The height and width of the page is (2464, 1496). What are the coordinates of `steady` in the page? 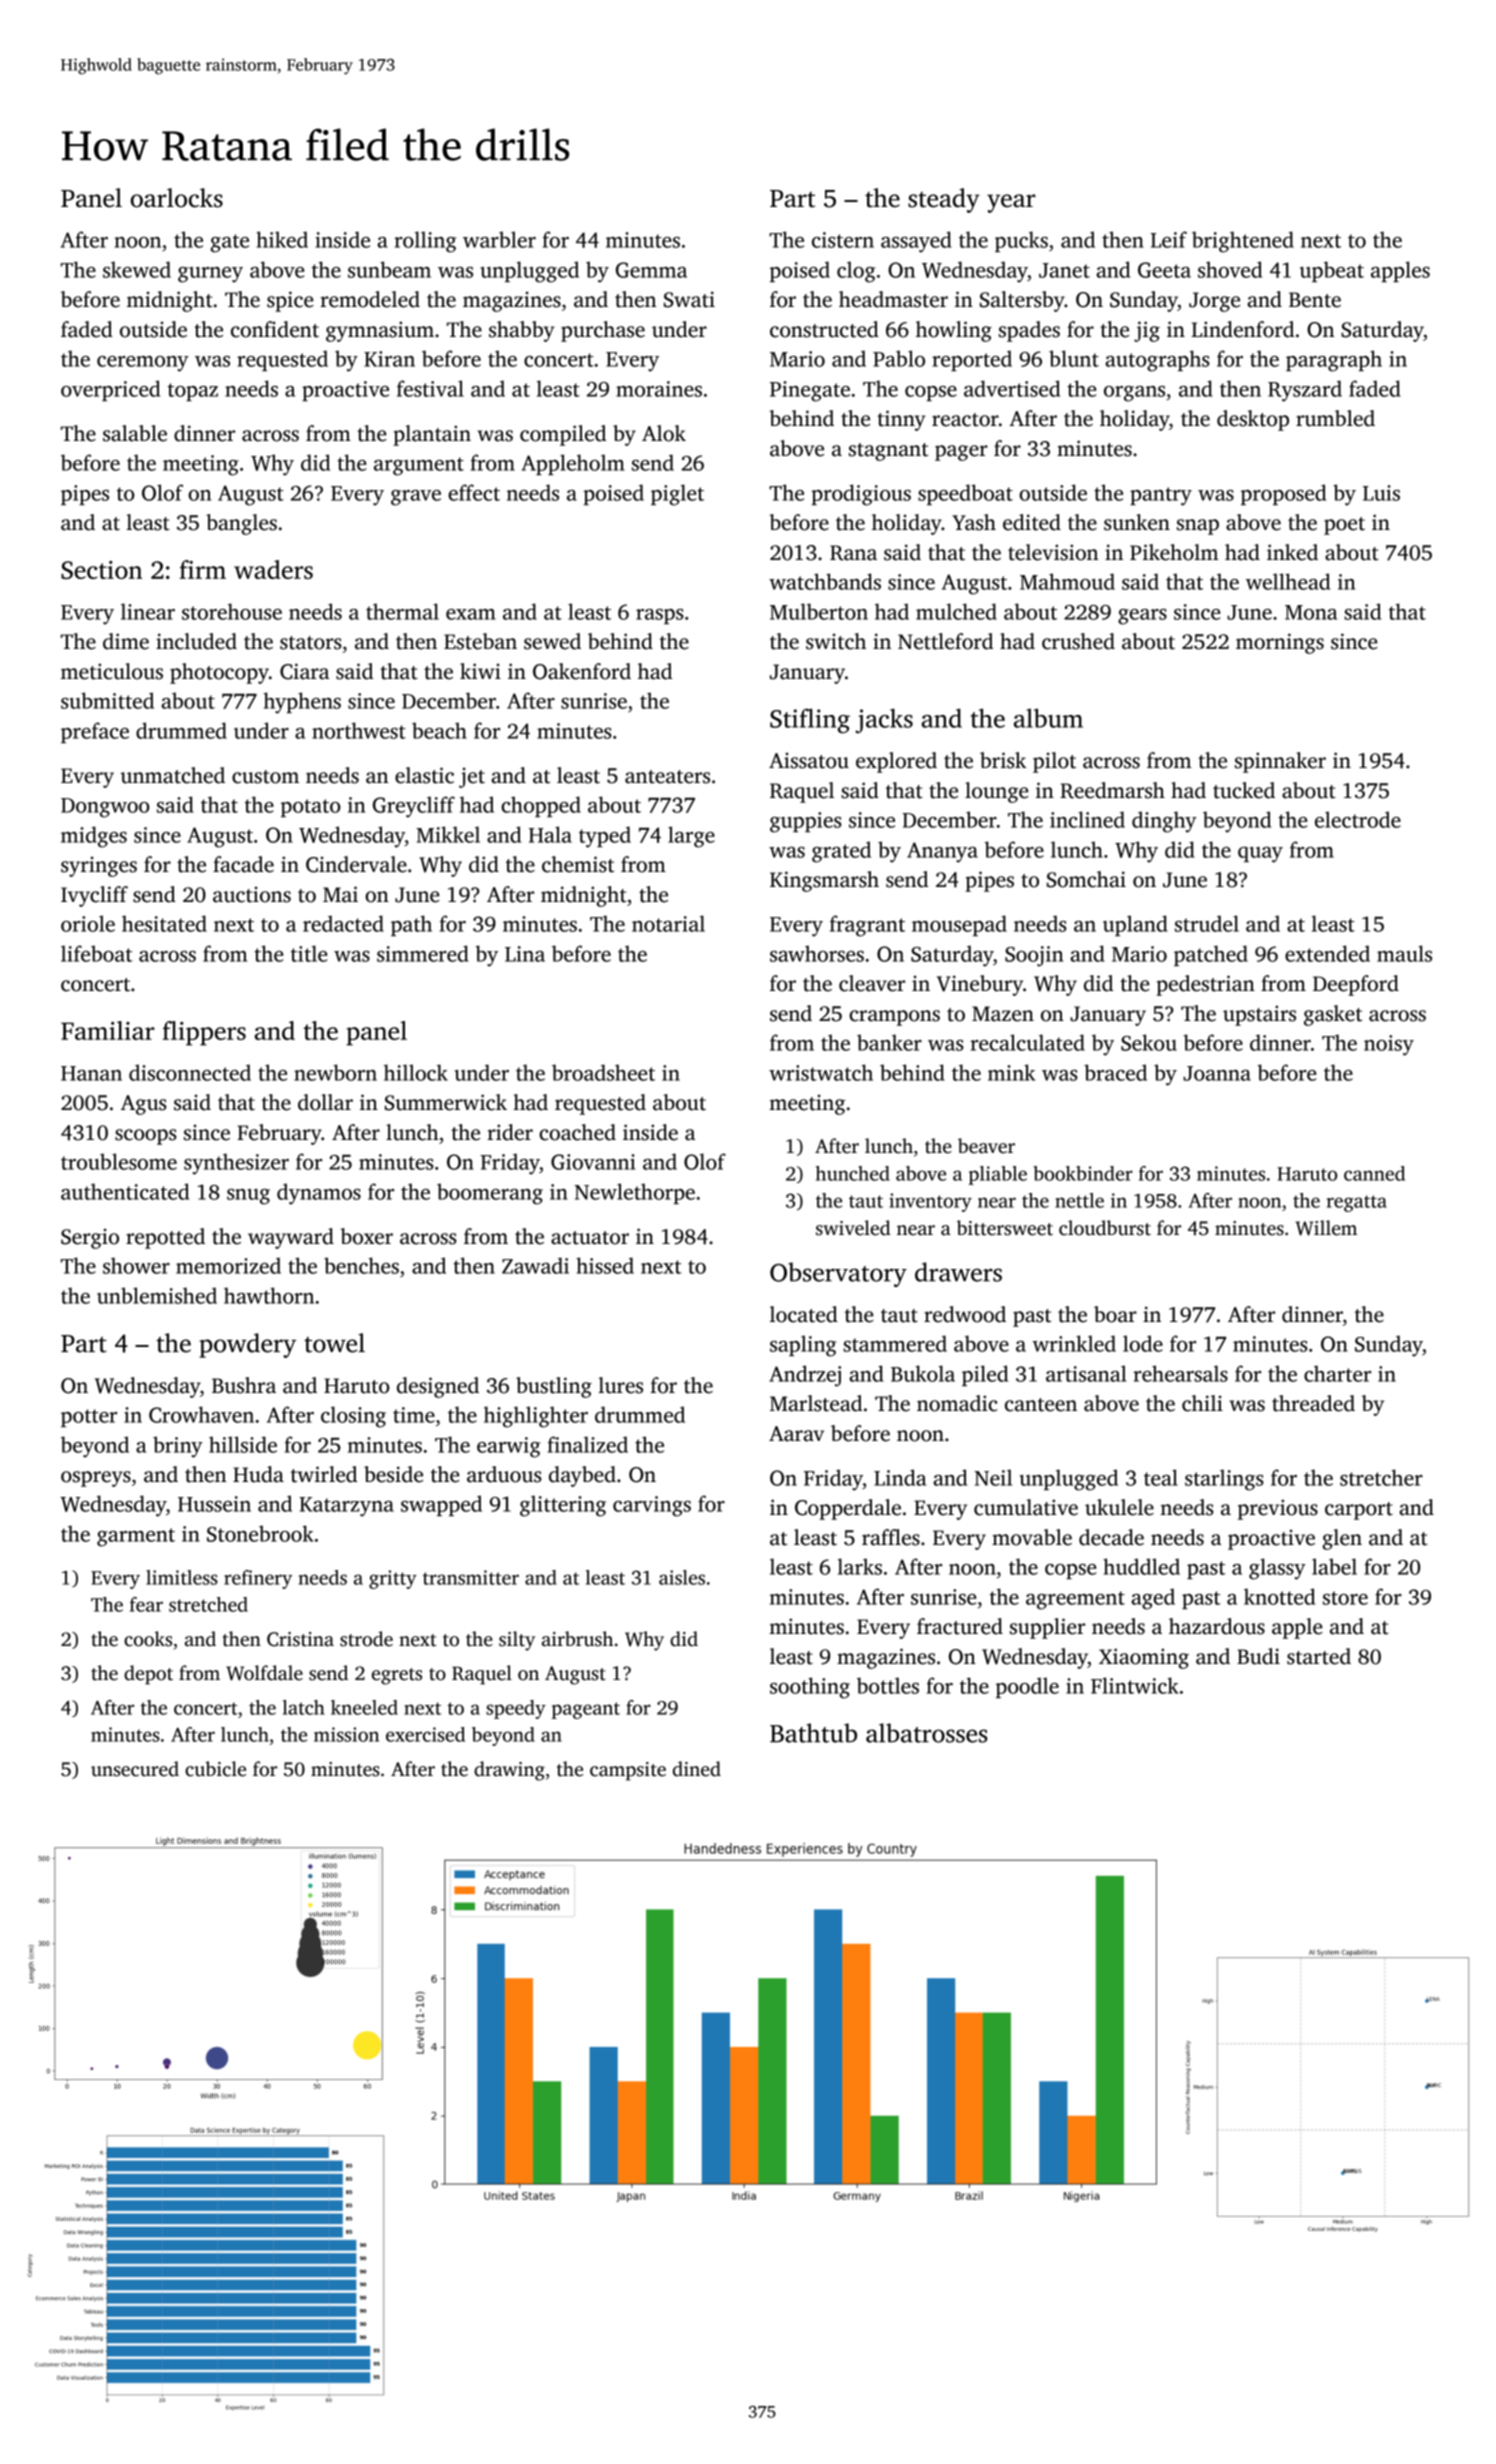 It's located at (944, 200).
